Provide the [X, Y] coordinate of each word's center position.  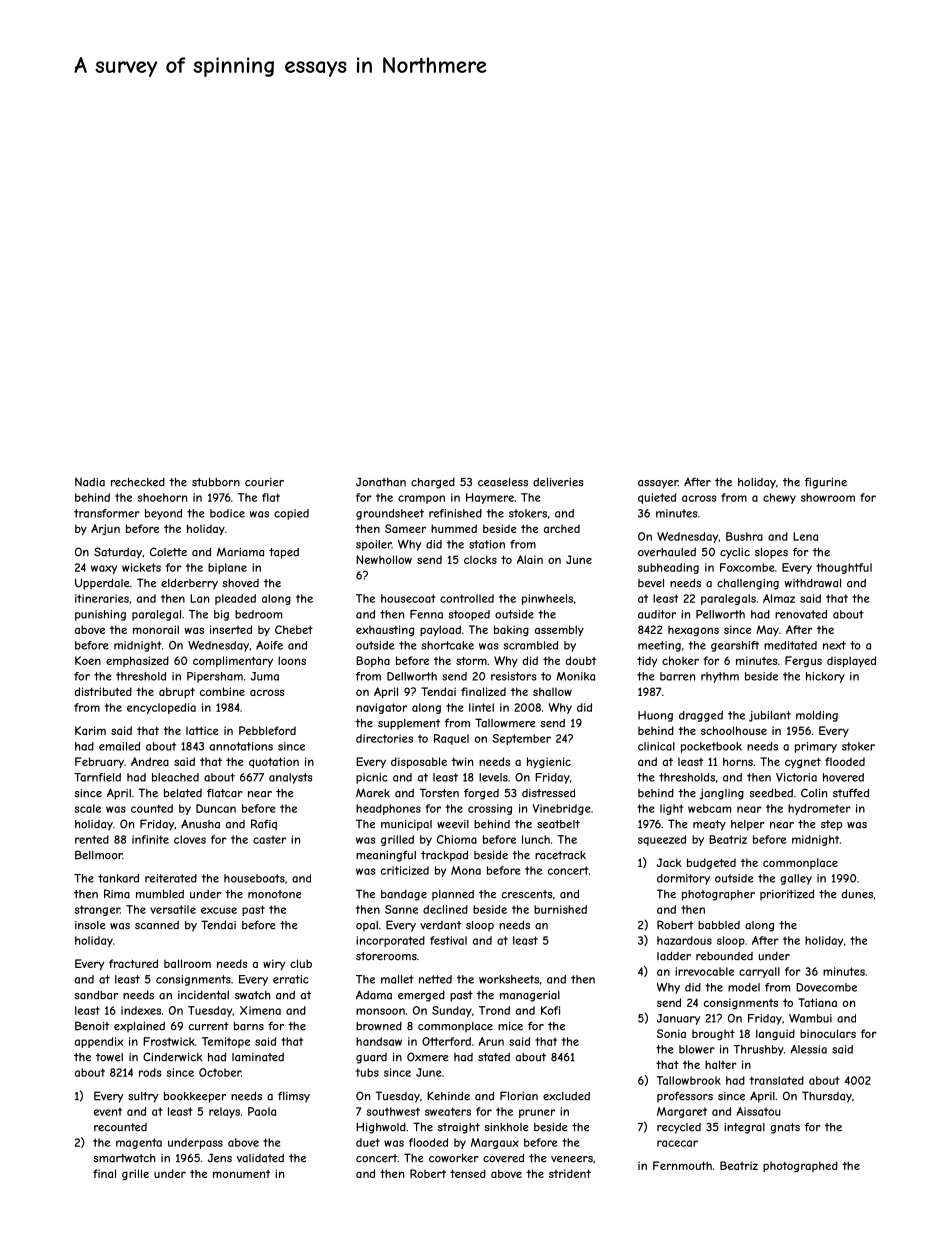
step [831, 825]
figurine [826, 483]
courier [264, 482]
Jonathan [381, 482]
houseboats [254, 878]
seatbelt [558, 824]
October [220, 1072]
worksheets [509, 979]
